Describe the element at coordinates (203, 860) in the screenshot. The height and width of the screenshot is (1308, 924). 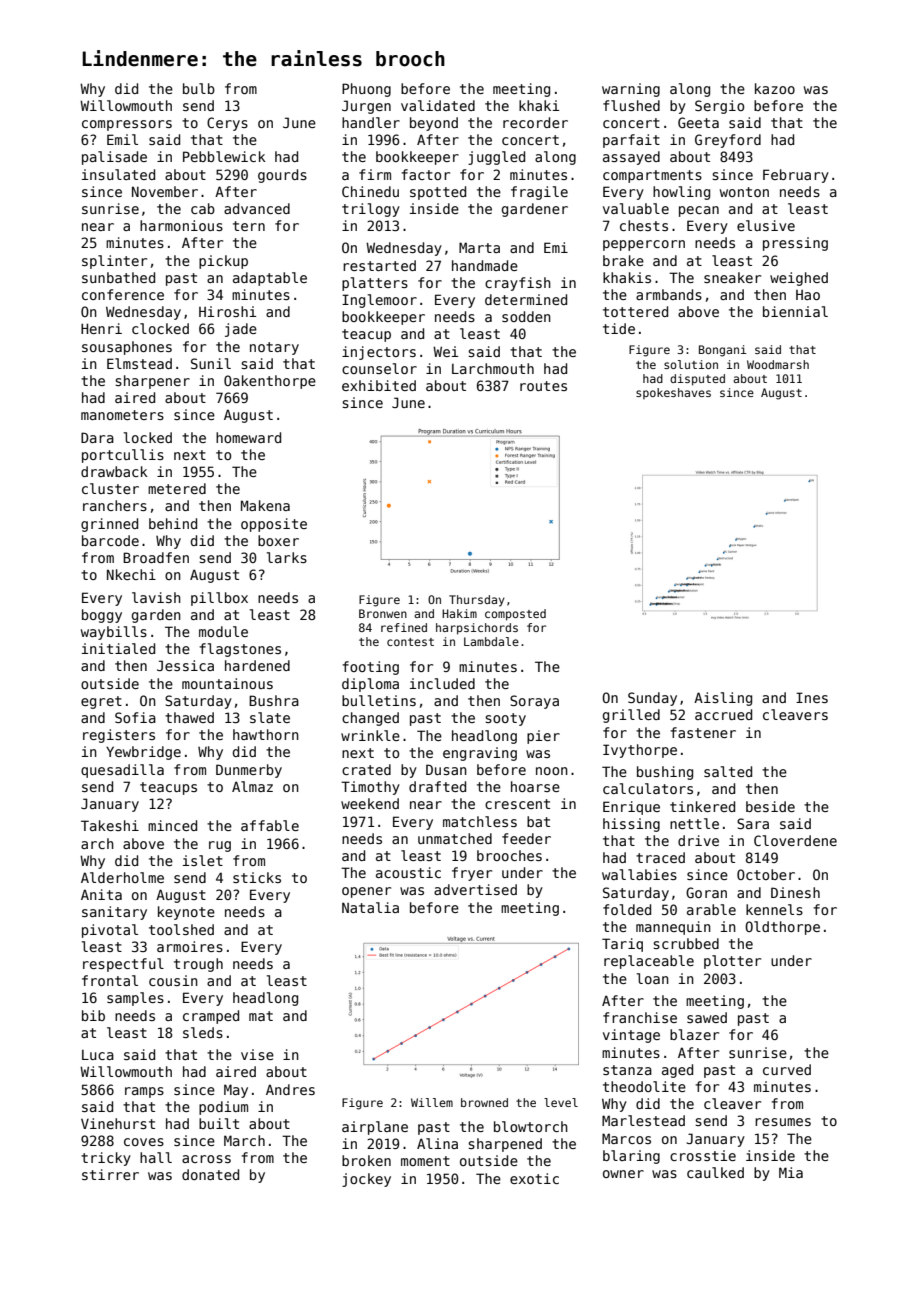
I see `islet` at that location.
